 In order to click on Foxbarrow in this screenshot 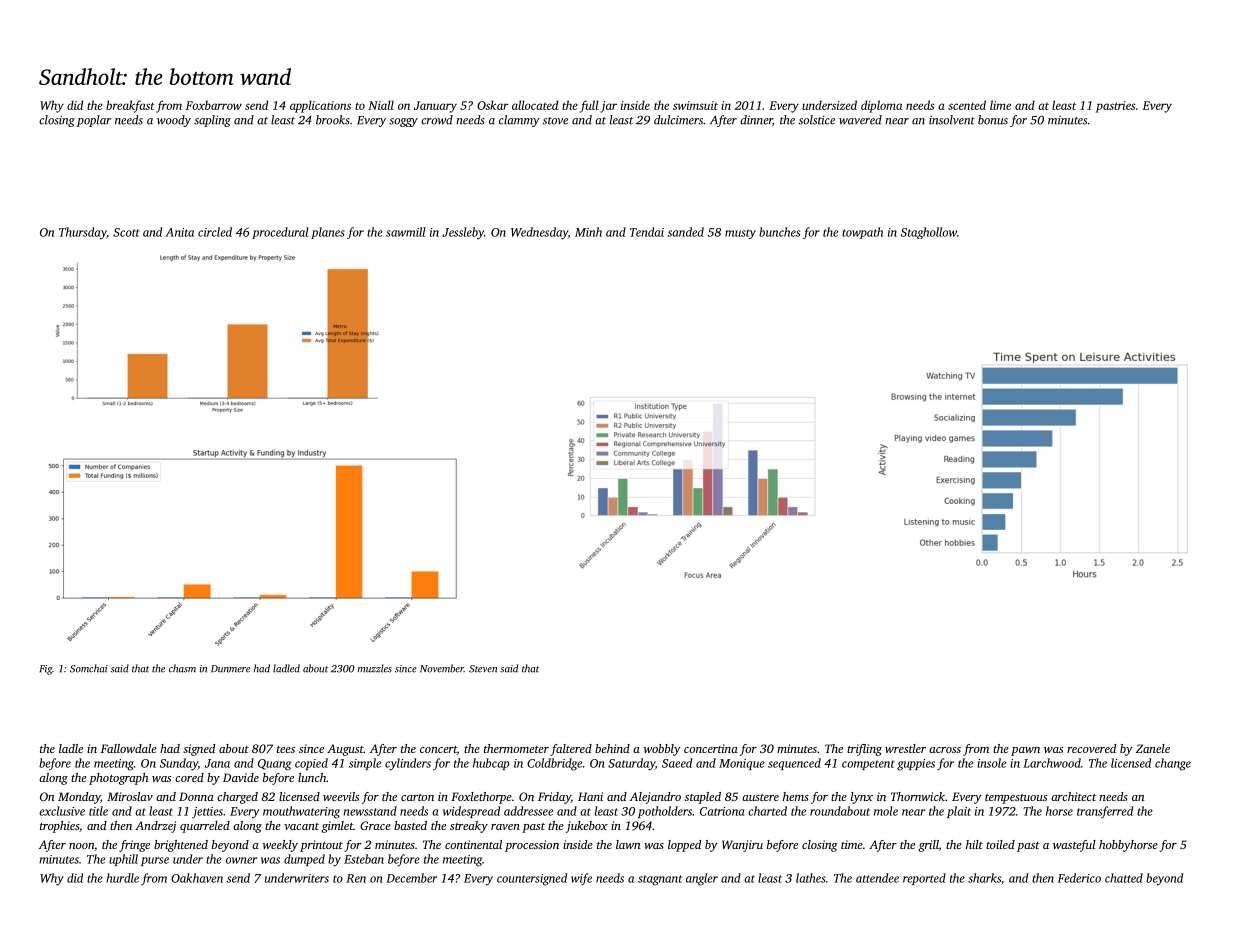, I will do `click(214, 105)`.
